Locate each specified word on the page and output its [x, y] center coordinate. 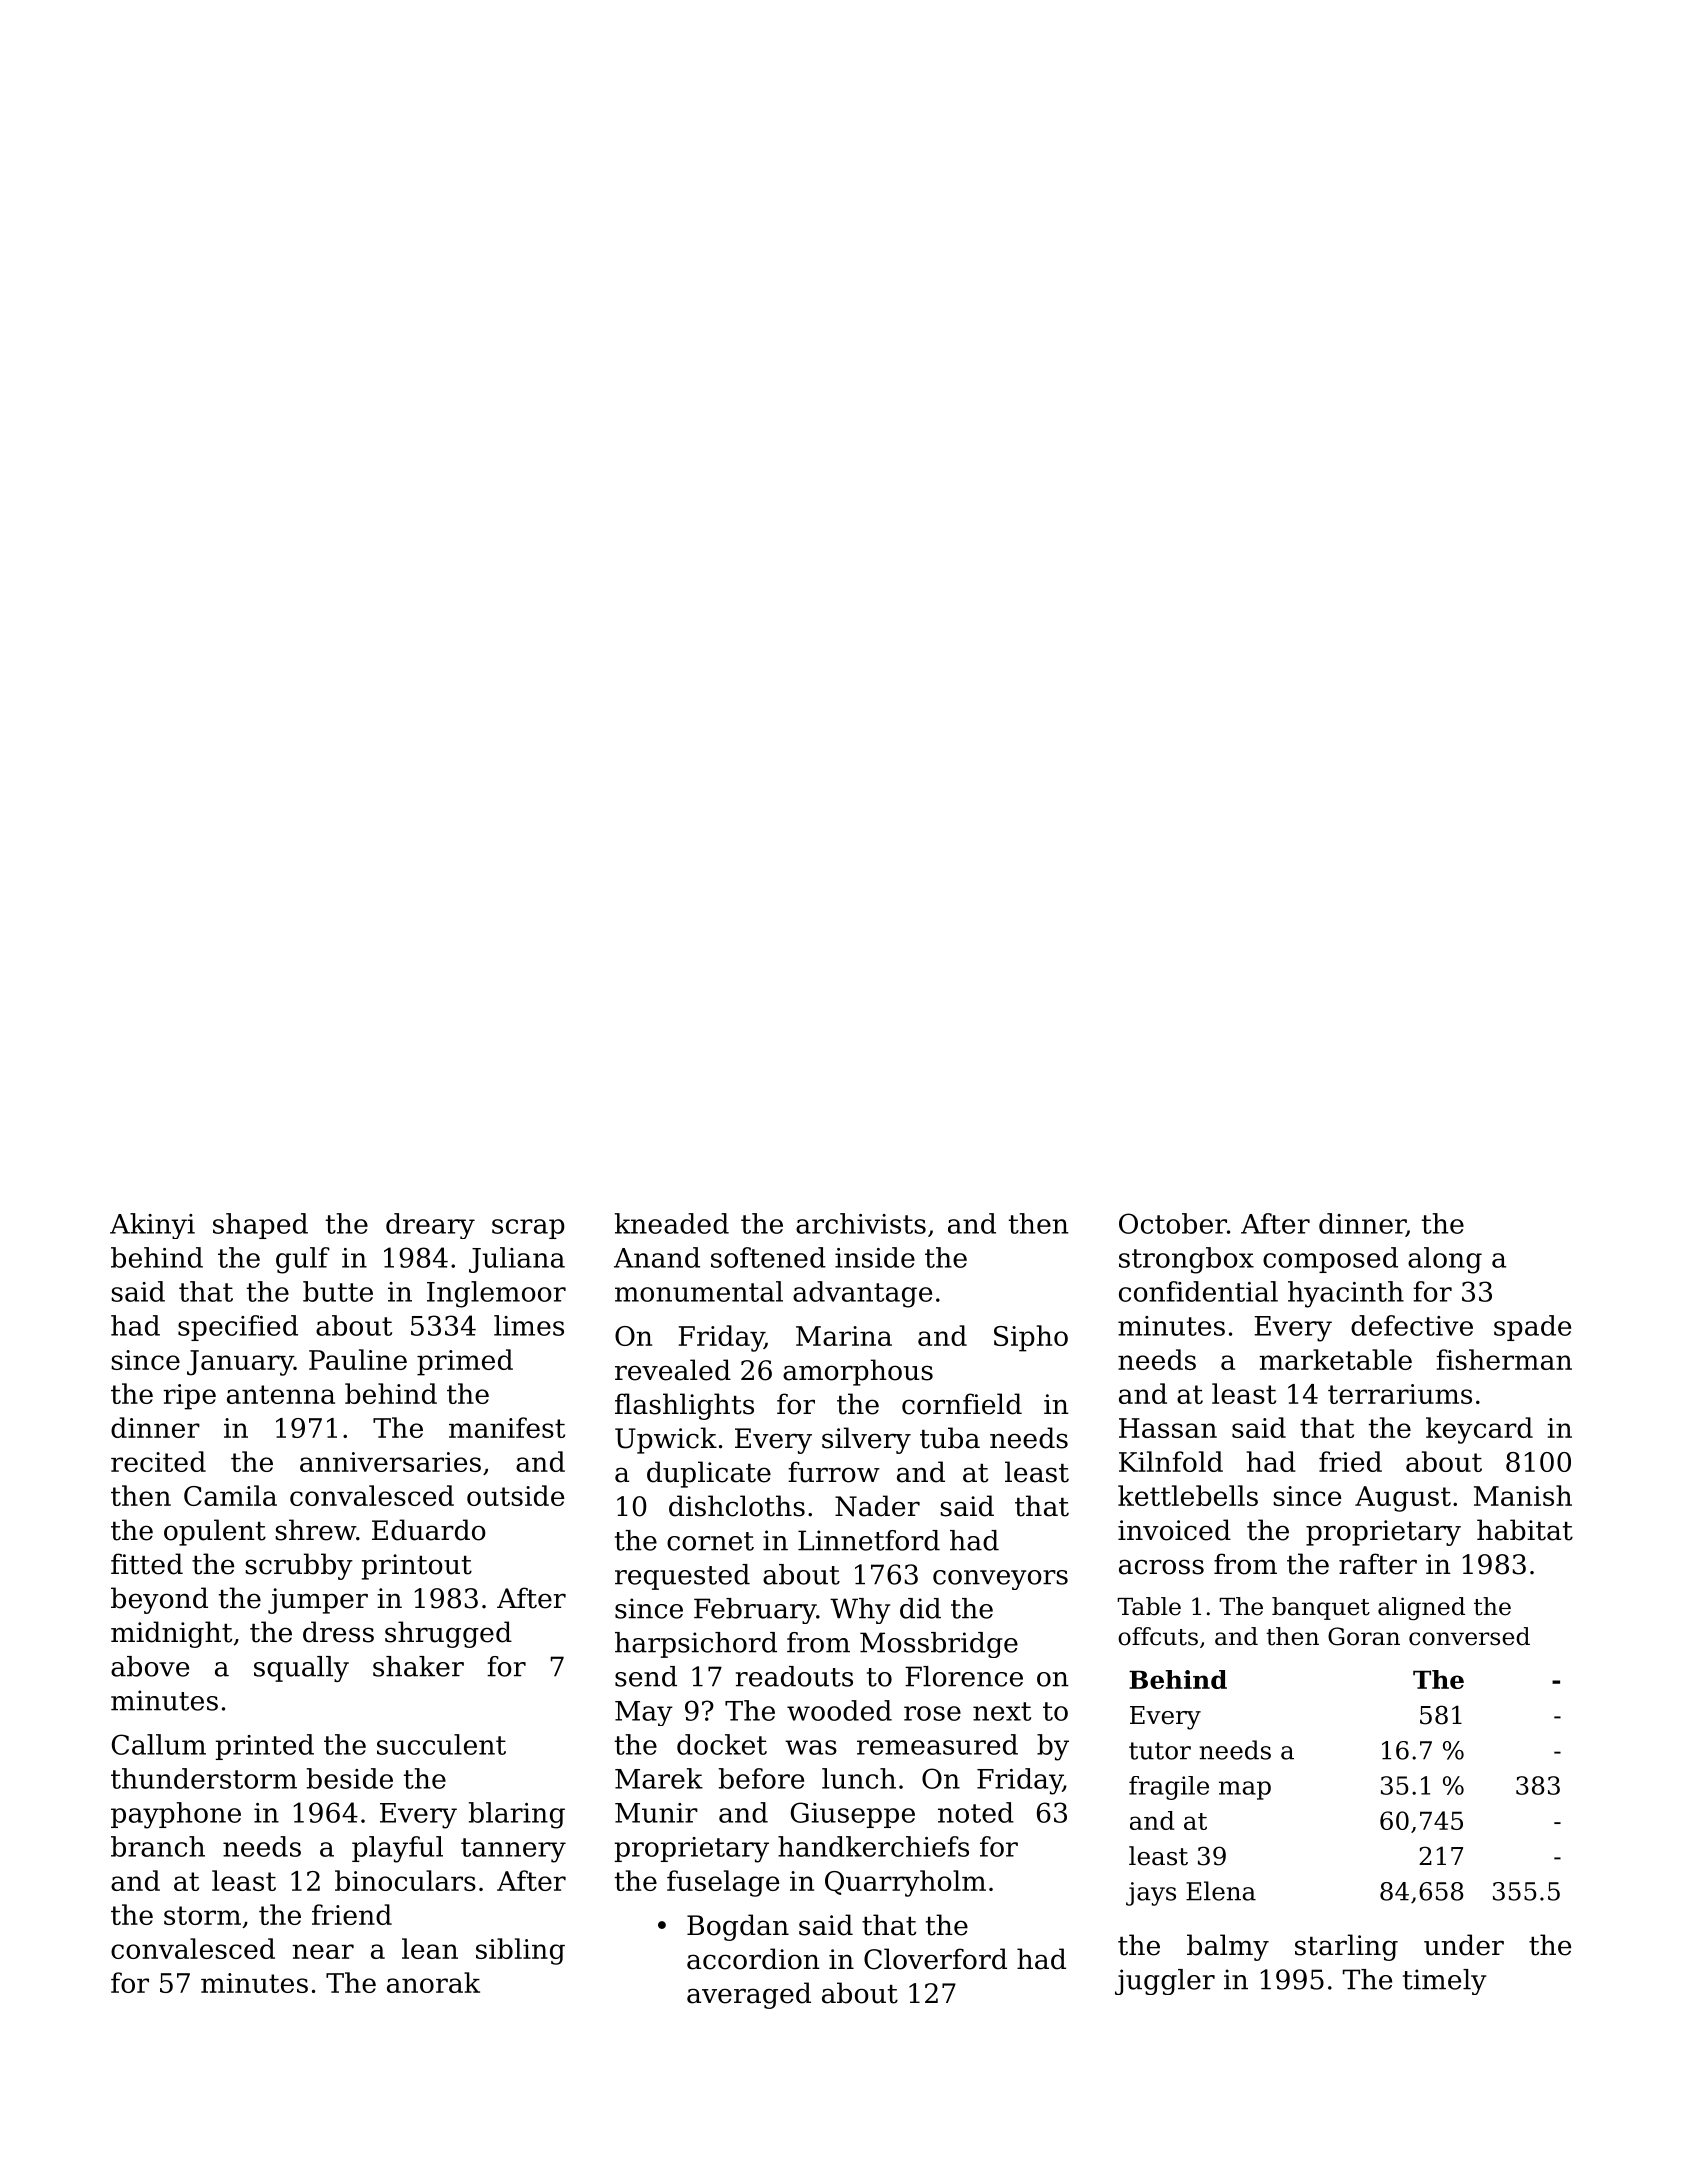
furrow [834, 1472]
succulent [441, 1744]
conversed [1469, 1636]
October [1173, 1223]
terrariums [1400, 1394]
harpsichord [696, 1645]
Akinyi [152, 1226]
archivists [861, 1223]
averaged [749, 1995]
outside [515, 1495]
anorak [433, 1982]
